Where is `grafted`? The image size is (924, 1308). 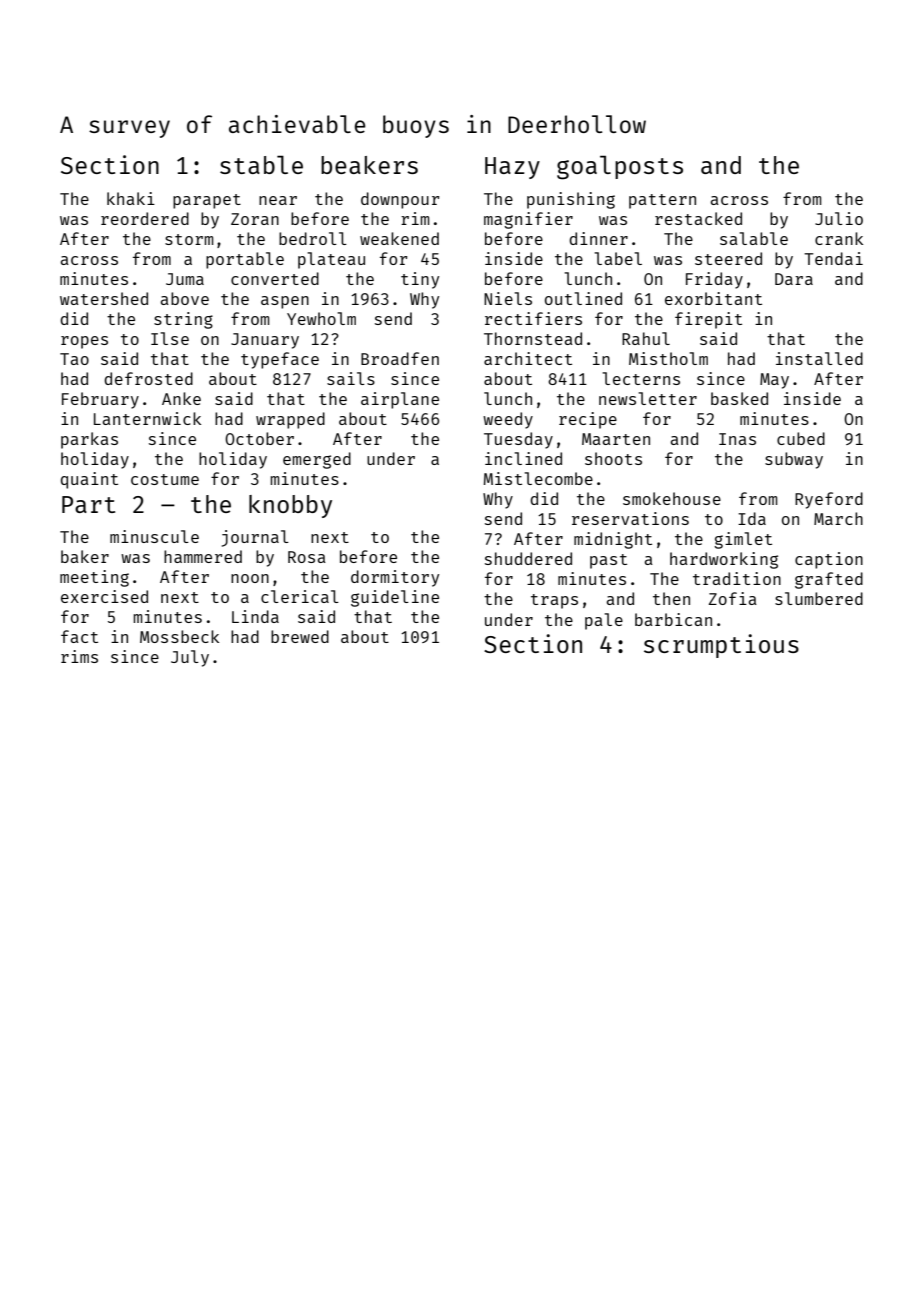 grafted is located at coordinates (829, 580).
